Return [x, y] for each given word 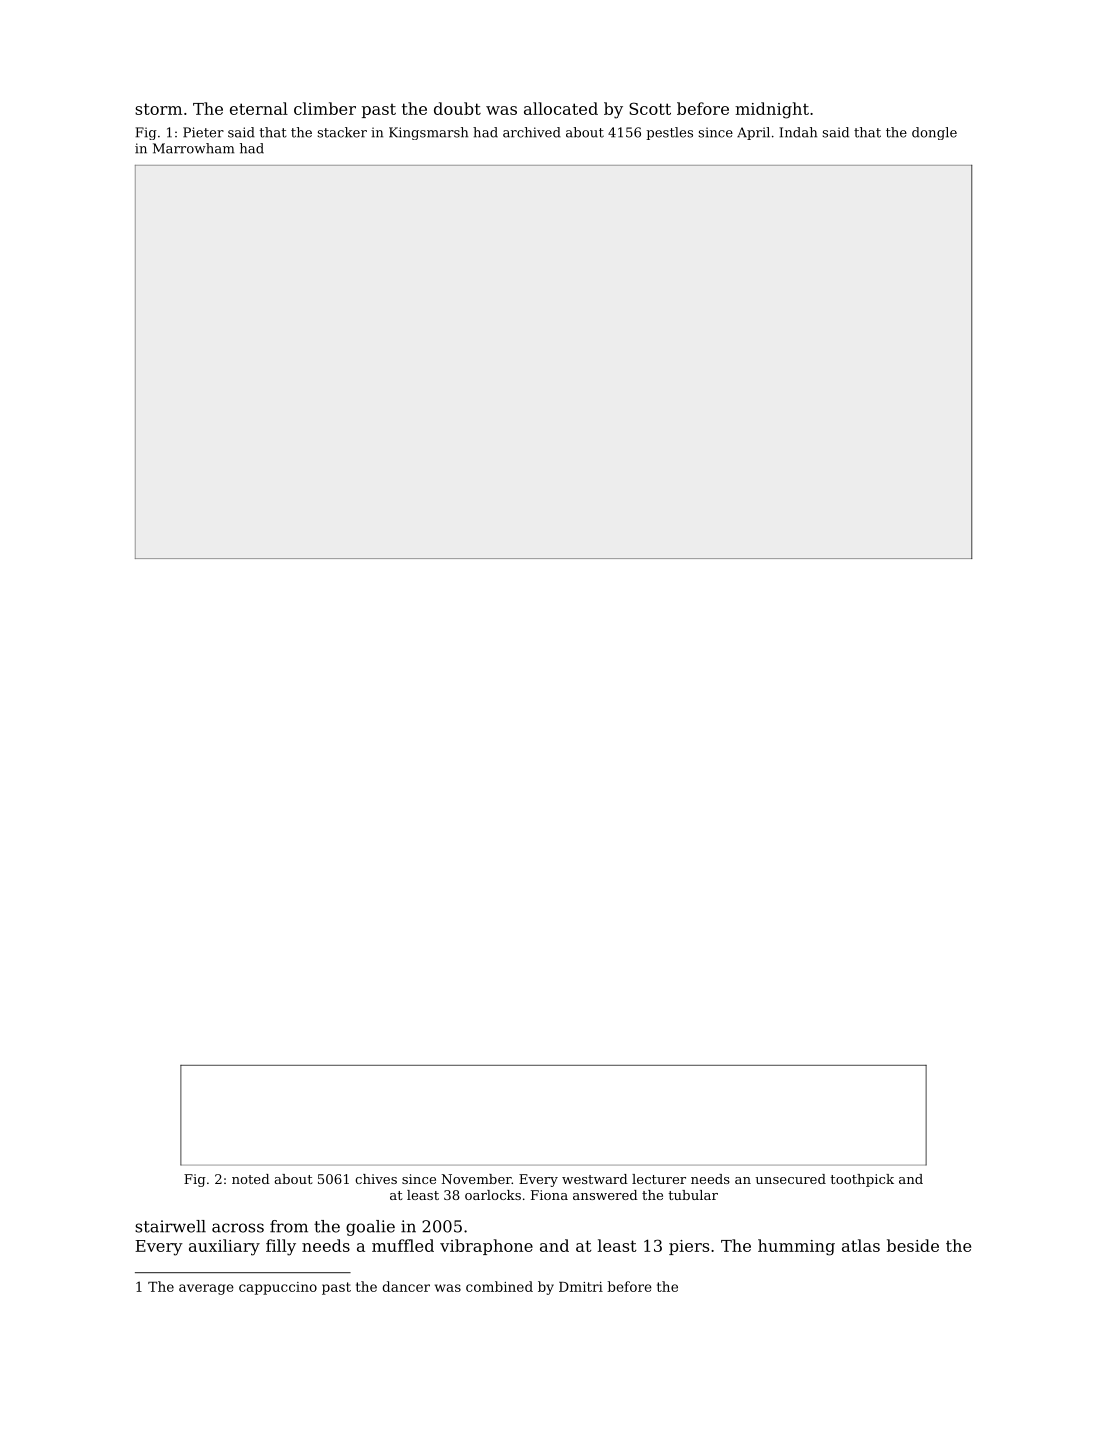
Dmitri [581, 1287]
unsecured [790, 1179]
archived [532, 132]
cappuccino [278, 1288]
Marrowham [193, 148]
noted [251, 1179]
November [477, 1179]
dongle [934, 133]
